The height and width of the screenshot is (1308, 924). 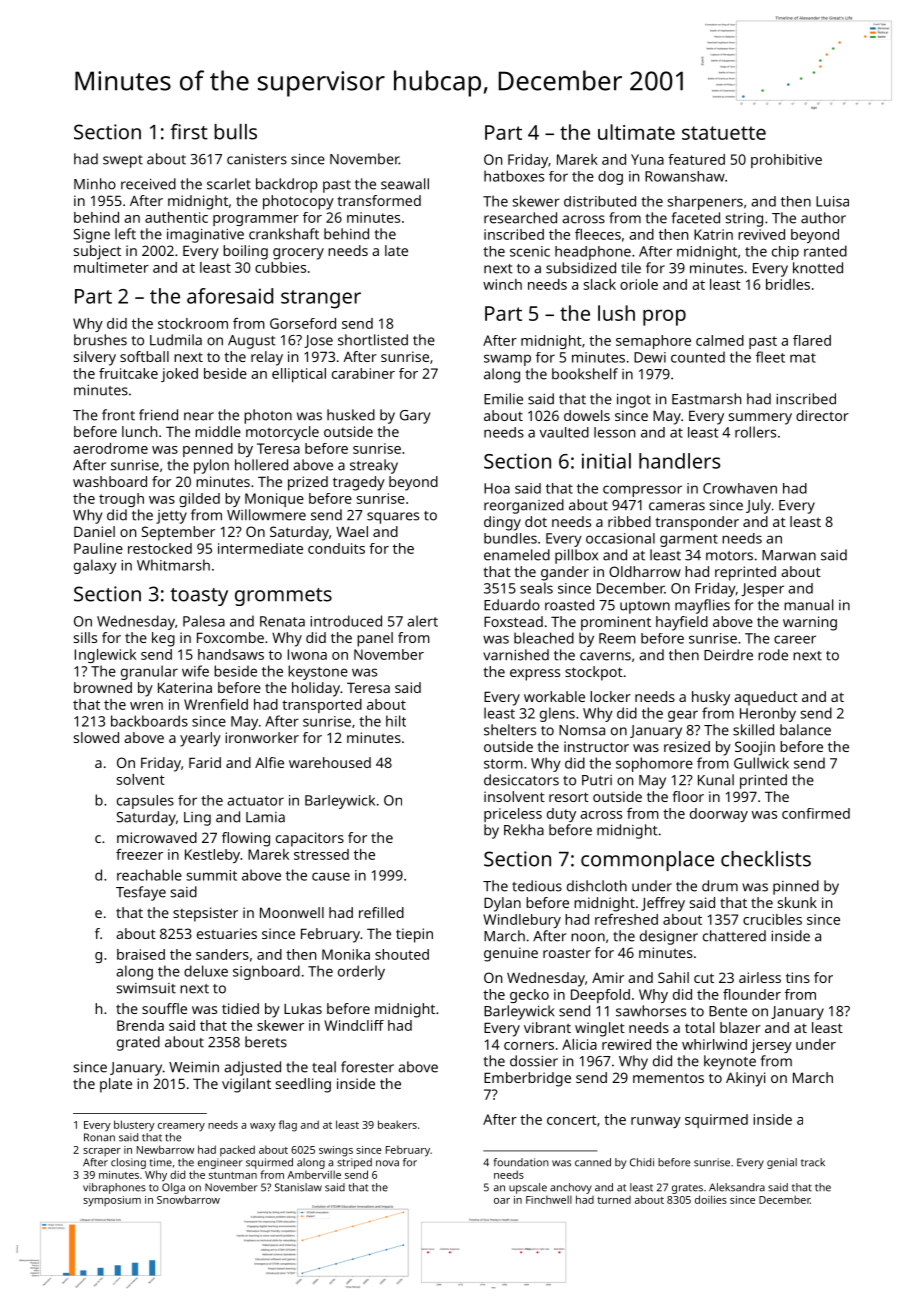 What do you see at coordinates (229, 184) in the screenshot?
I see `scarlet` at bounding box center [229, 184].
